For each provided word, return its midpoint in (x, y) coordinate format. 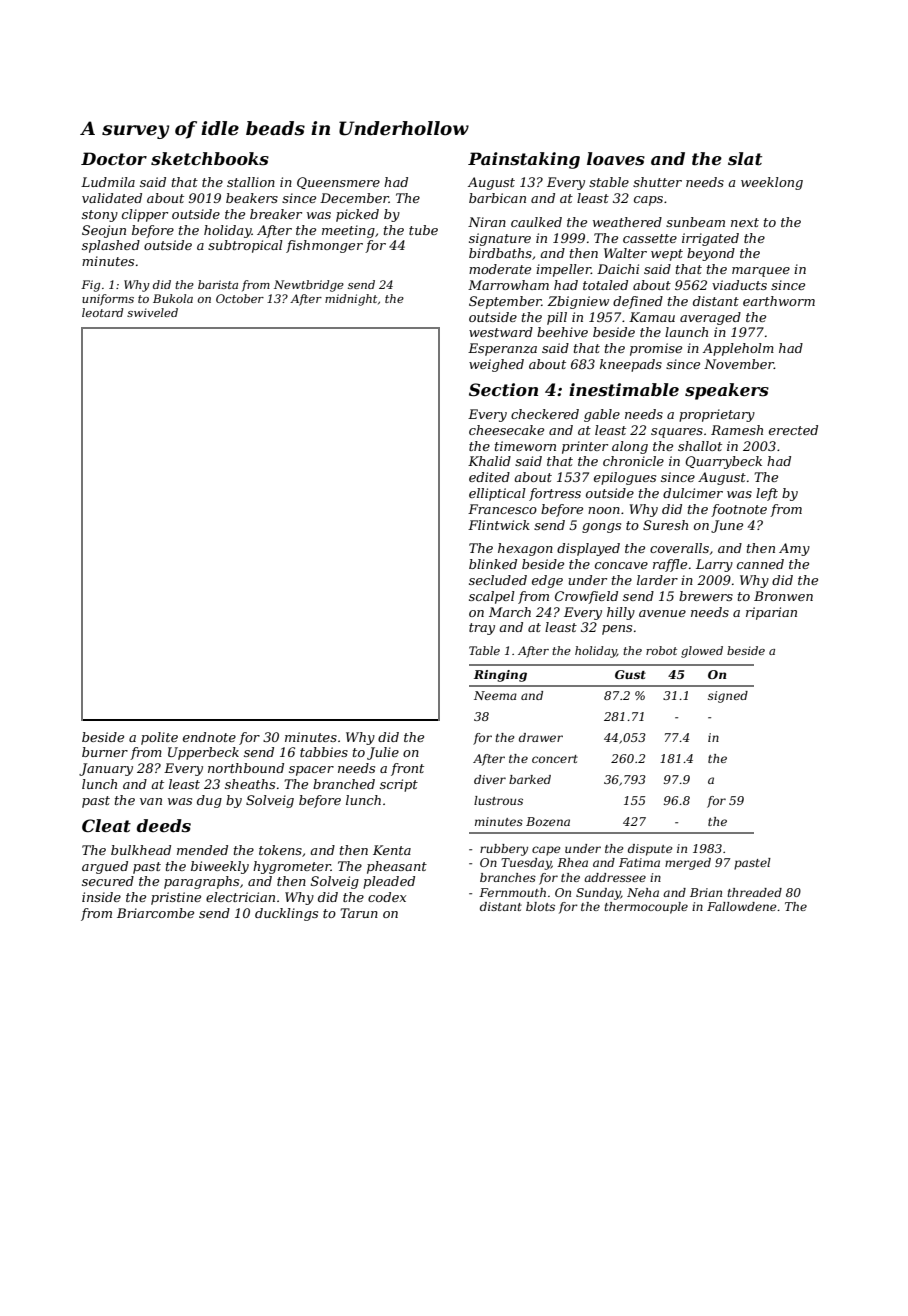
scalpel (492, 597)
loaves (616, 158)
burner (105, 752)
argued (105, 867)
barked (530, 779)
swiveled (152, 312)
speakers (727, 391)
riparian (771, 613)
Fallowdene (742, 906)
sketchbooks (210, 158)
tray (482, 629)
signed (728, 697)
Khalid (489, 461)
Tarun (359, 913)
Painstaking (524, 160)
